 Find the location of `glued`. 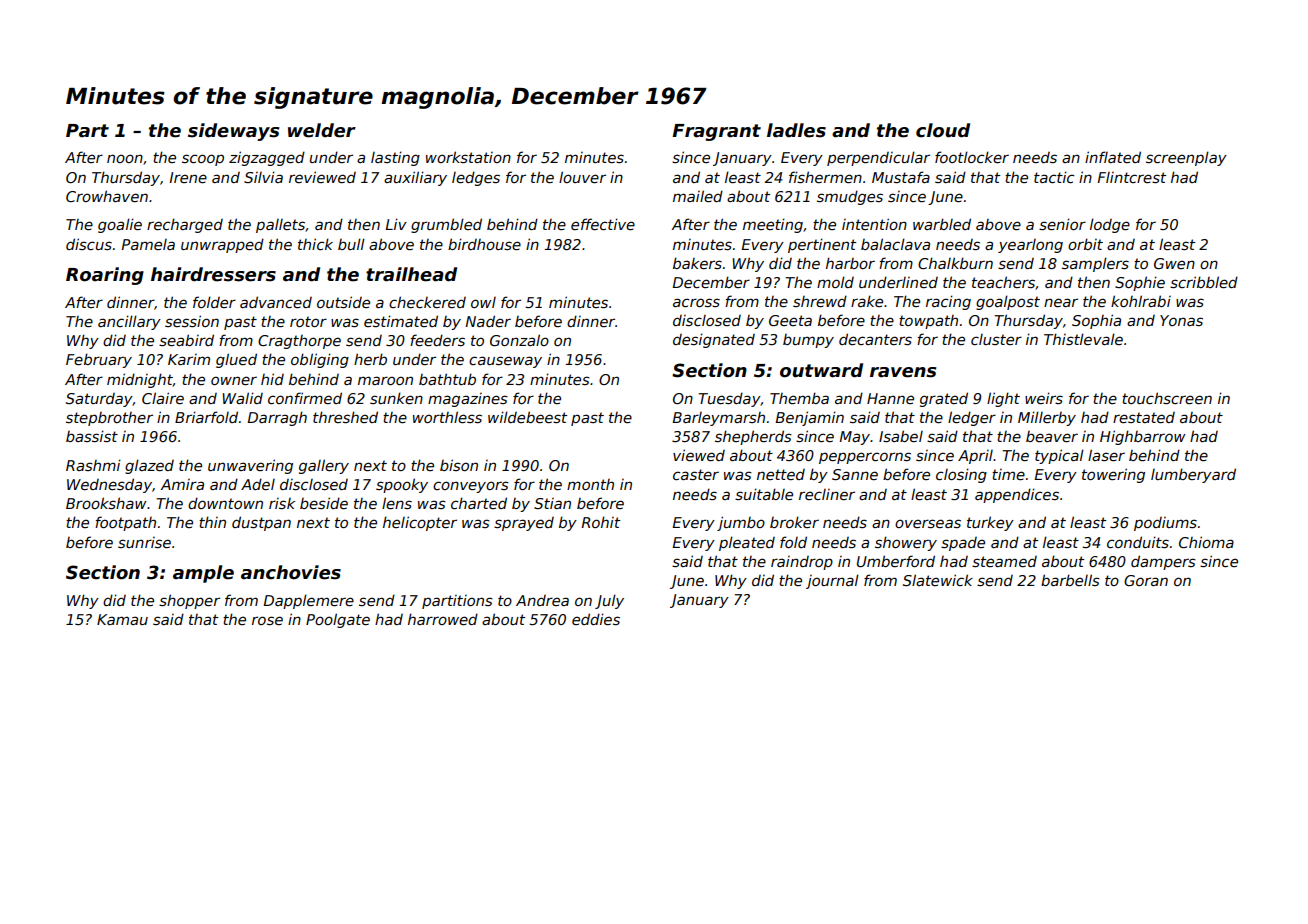

glued is located at coordinates (236, 360).
